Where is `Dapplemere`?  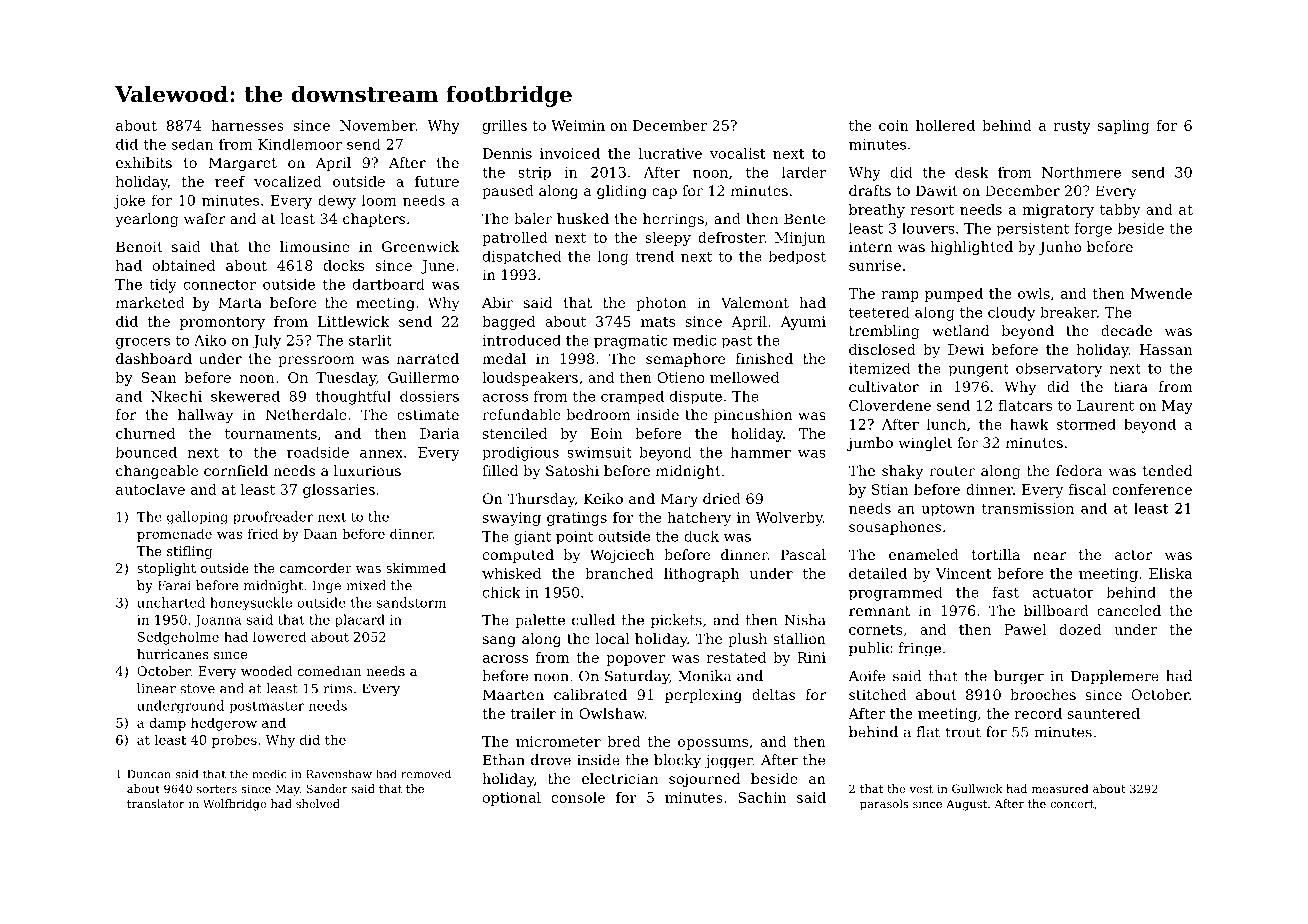
Dapplemere is located at coordinates (1115, 677).
